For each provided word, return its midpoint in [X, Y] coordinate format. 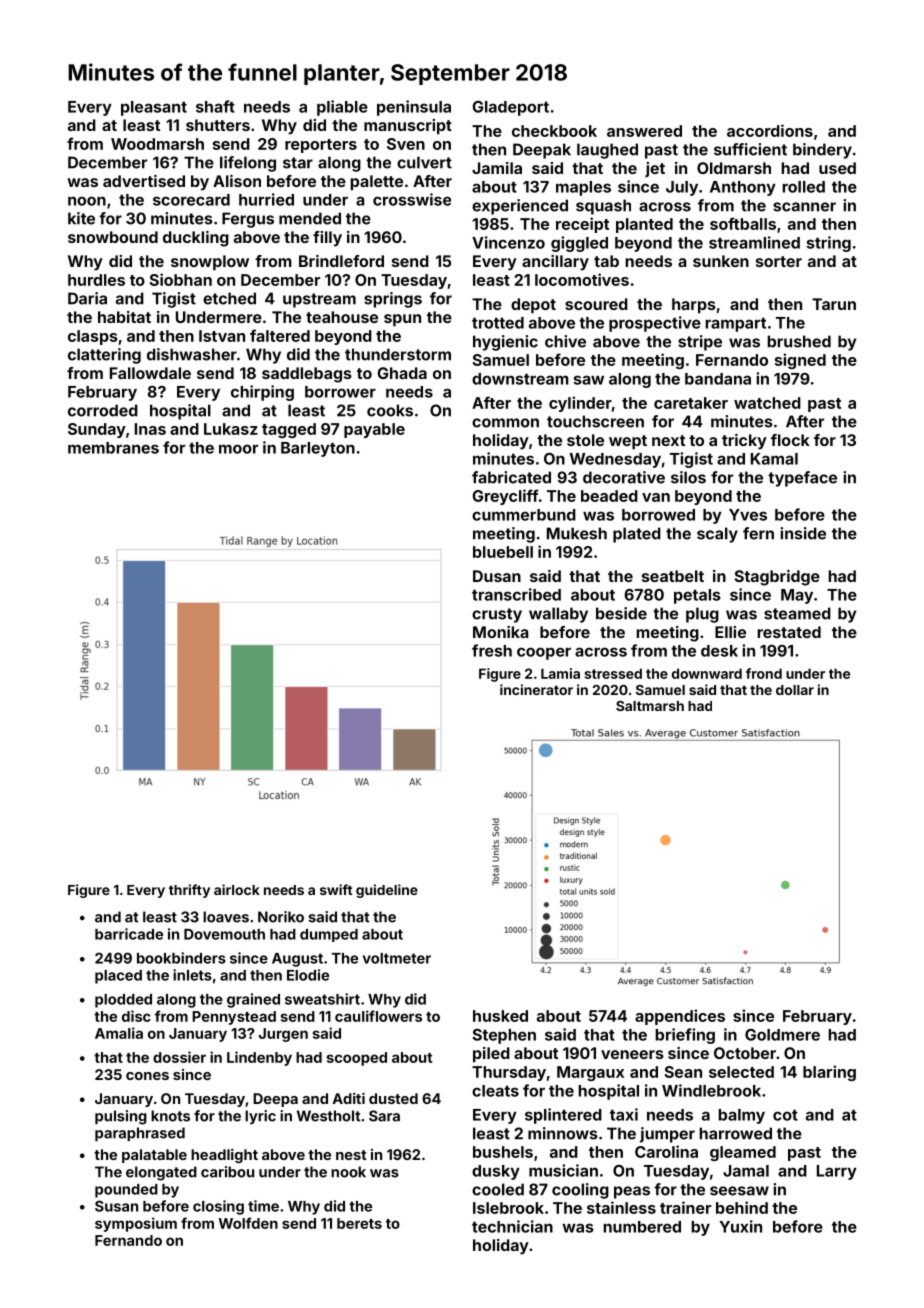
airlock [237, 889]
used [837, 168]
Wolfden [248, 1223]
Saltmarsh [650, 706]
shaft [215, 106]
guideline [387, 891]
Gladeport [510, 108]
